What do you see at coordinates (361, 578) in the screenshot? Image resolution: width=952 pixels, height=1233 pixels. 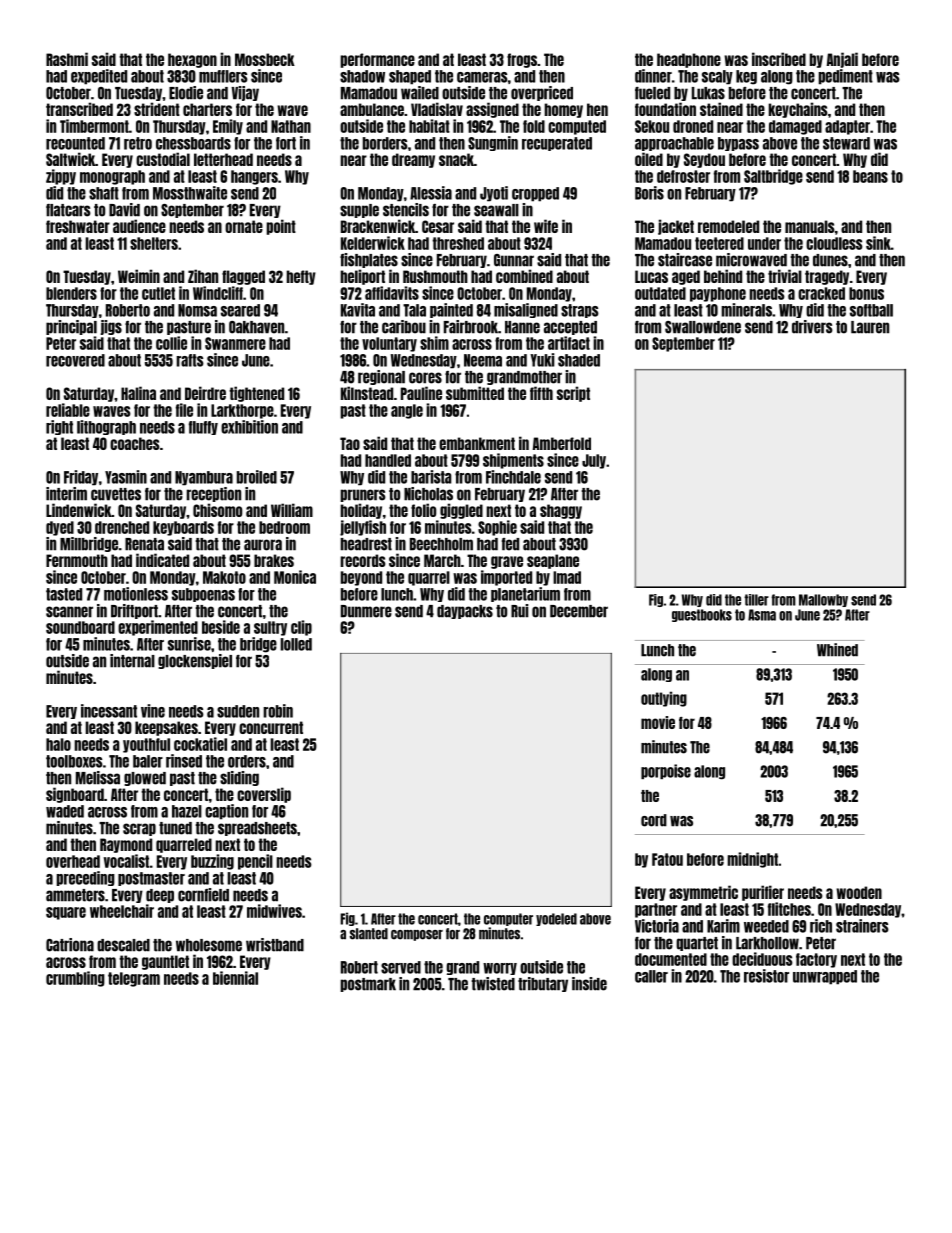 I see `beyond` at bounding box center [361, 578].
